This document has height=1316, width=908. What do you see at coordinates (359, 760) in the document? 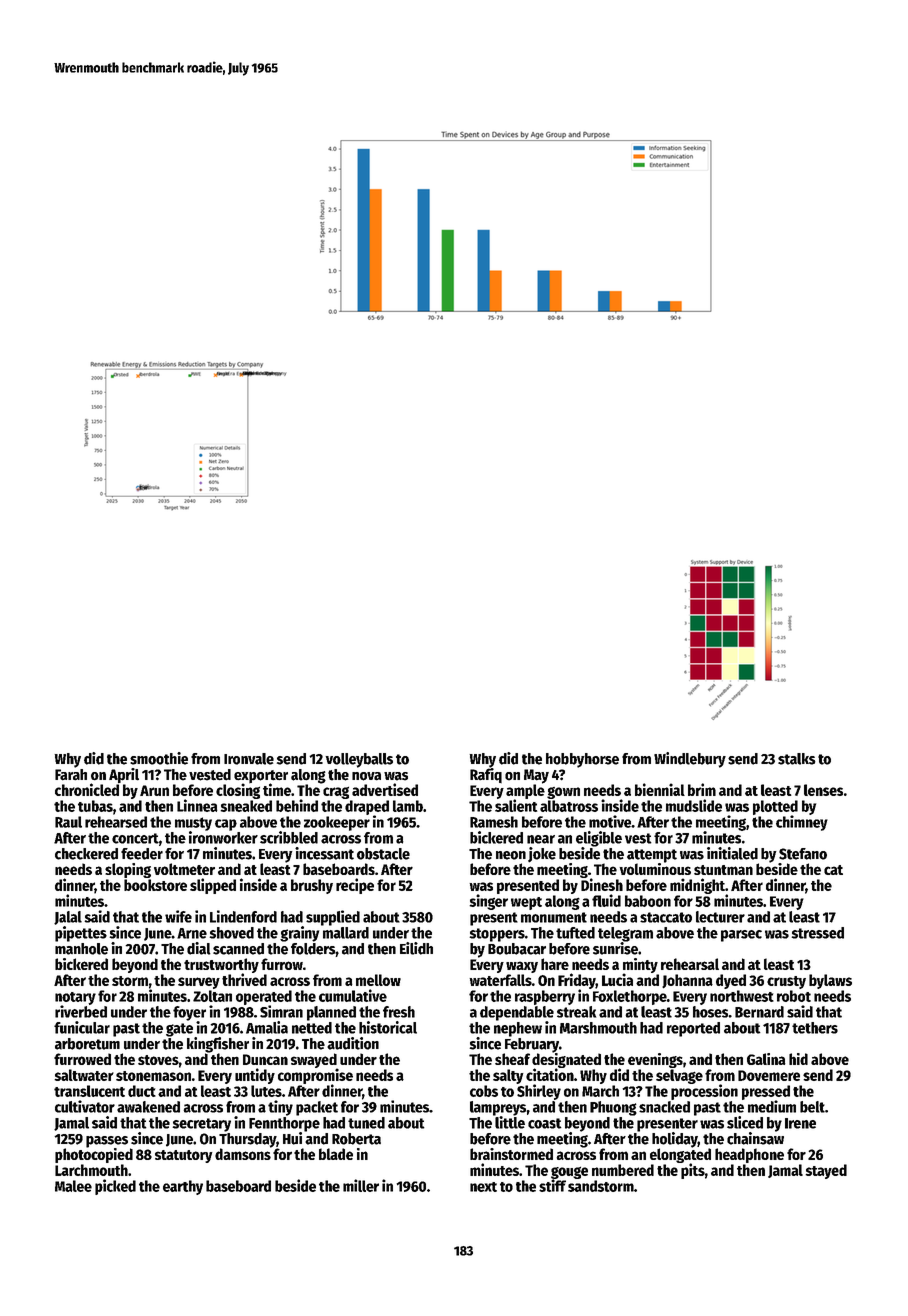
I see `volleyballs` at bounding box center [359, 760].
